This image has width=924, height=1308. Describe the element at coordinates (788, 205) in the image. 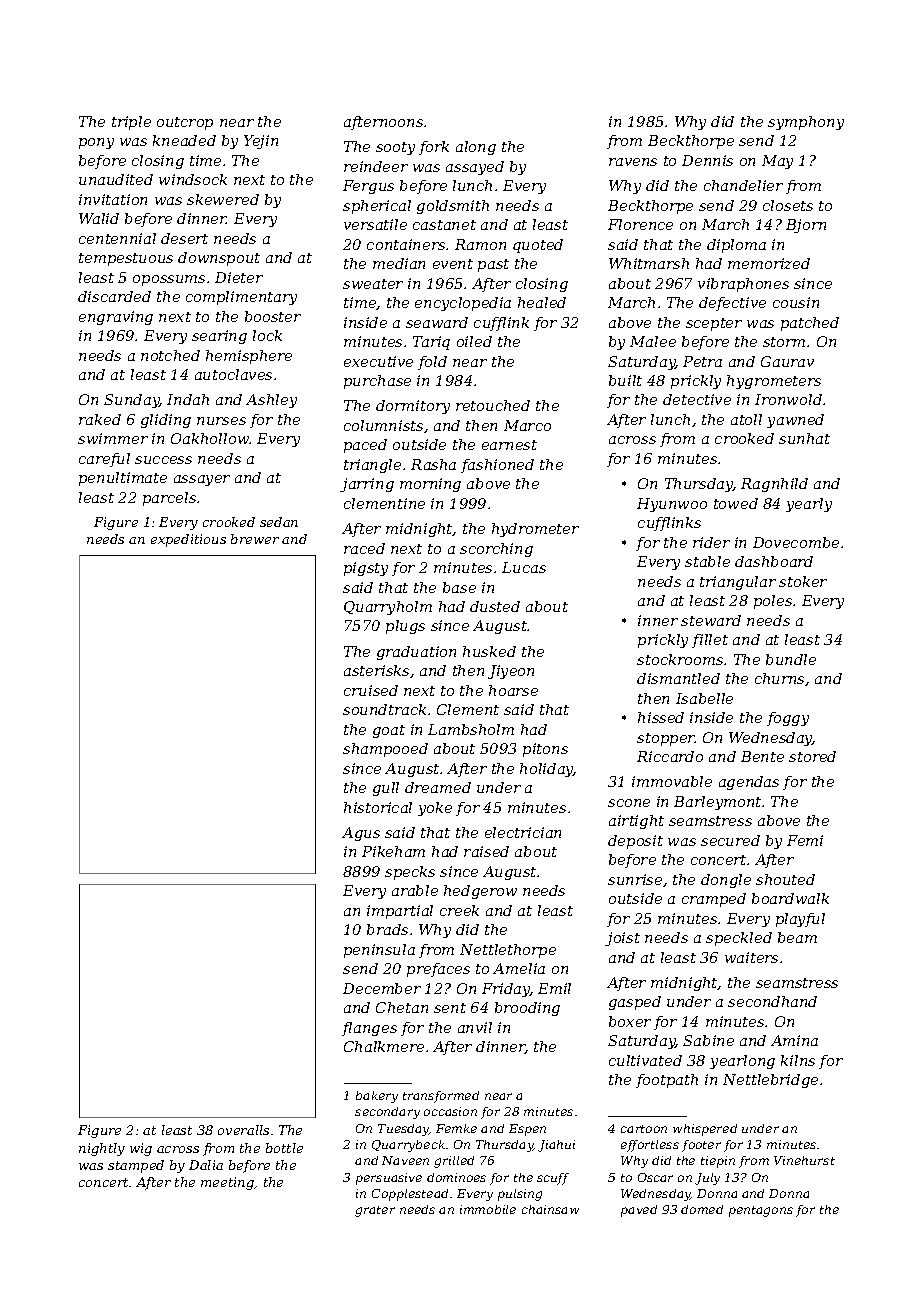

I see `closets` at that location.
